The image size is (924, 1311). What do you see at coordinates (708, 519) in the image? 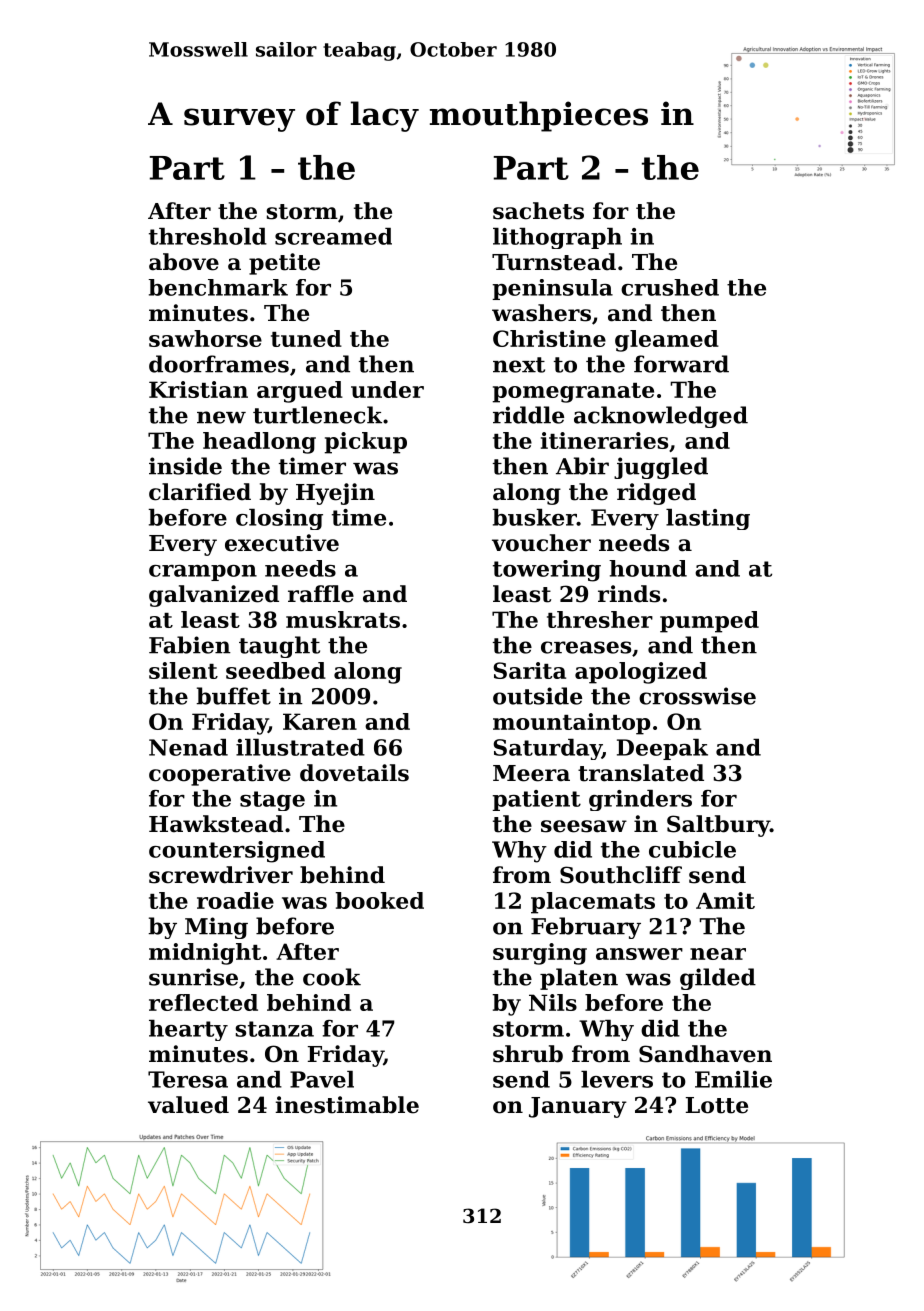
I see `lasting` at bounding box center [708, 519].
